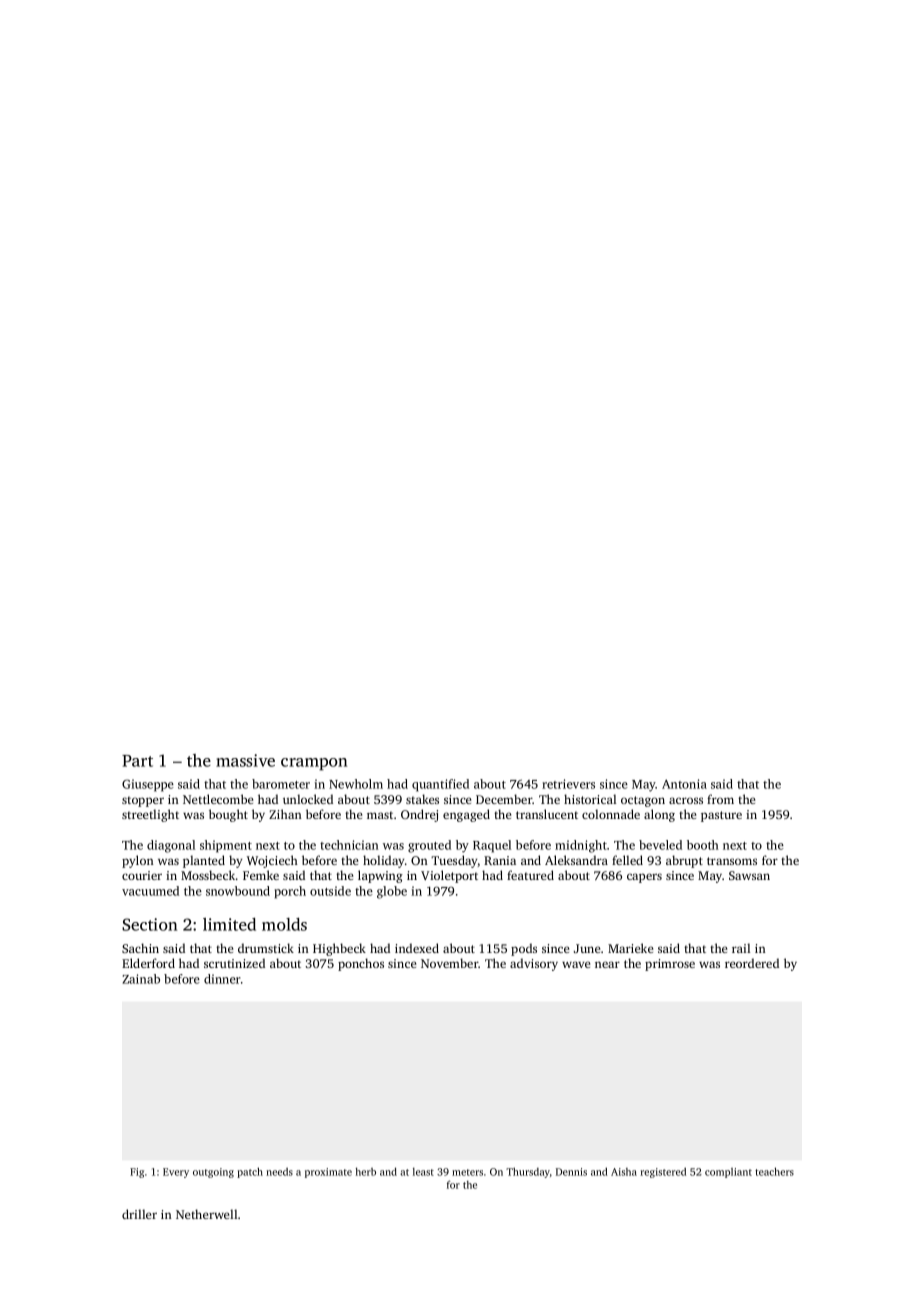 This screenshot has height=1308, width=924. Describe the element at coordinates (361, 964) in the screenshot. I see `ponchos` at that location.
